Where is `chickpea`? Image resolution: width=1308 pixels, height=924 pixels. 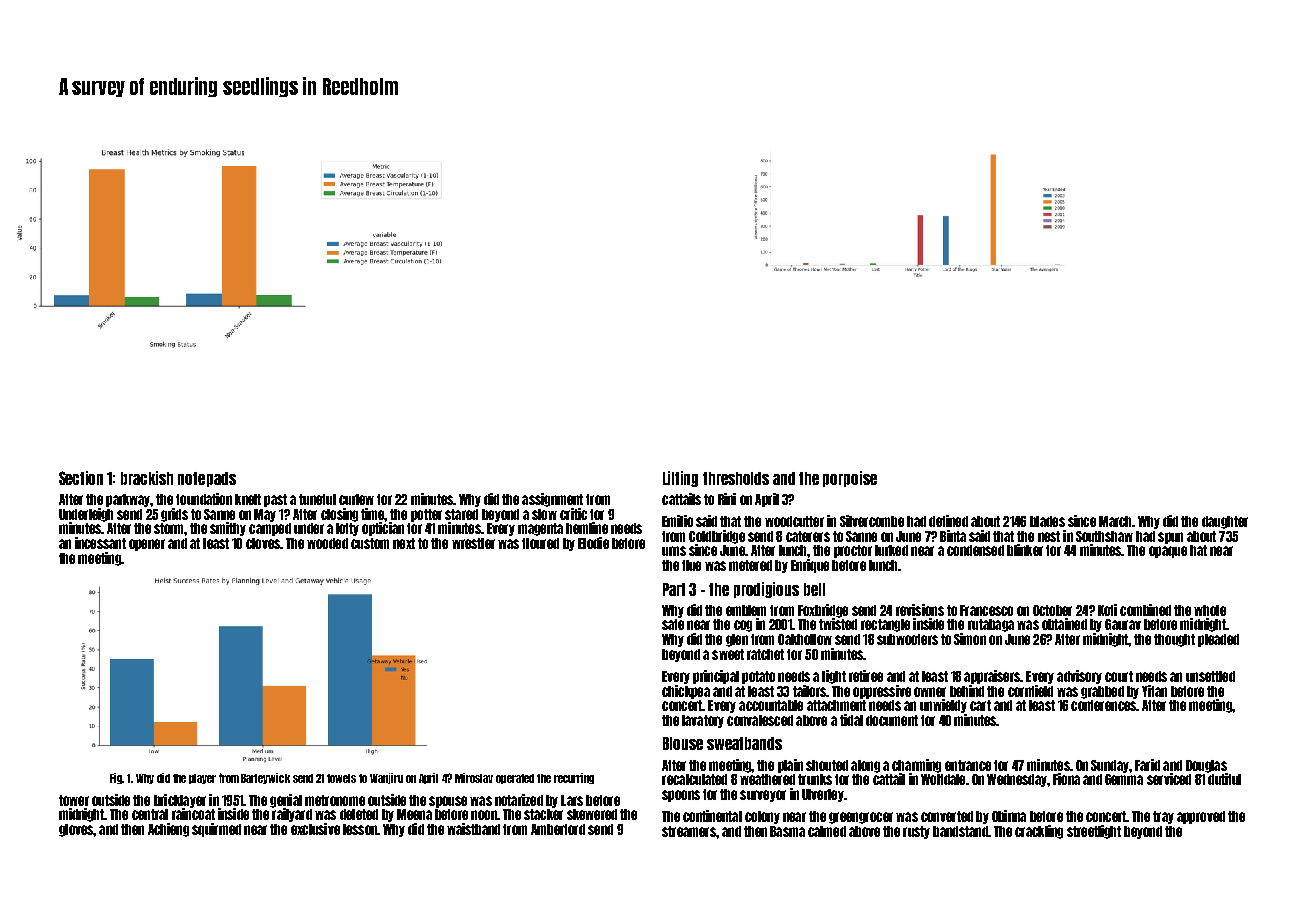 chickpea is located at coordinates (686, 692).
